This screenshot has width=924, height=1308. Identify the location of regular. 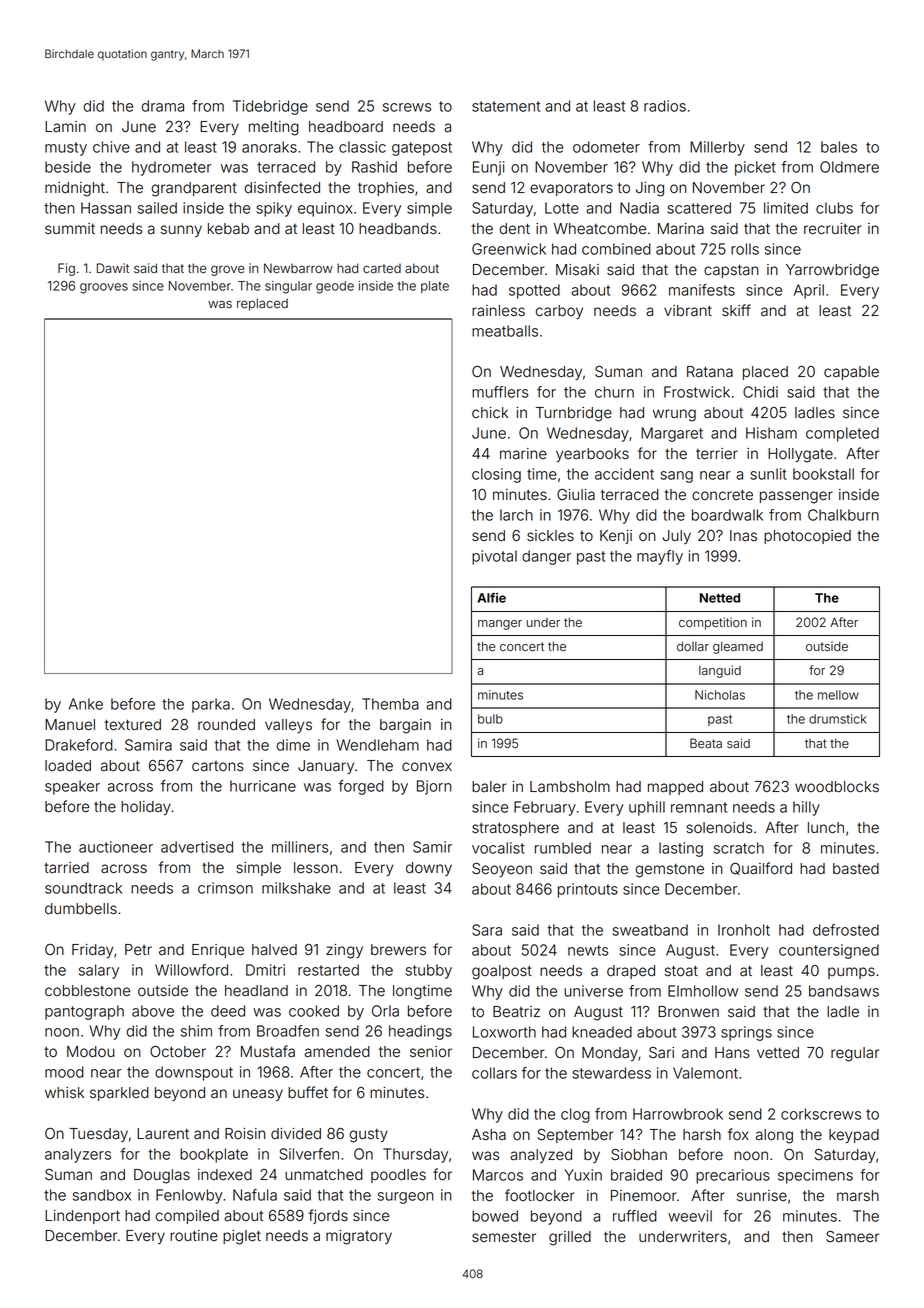
(855, 1054).
